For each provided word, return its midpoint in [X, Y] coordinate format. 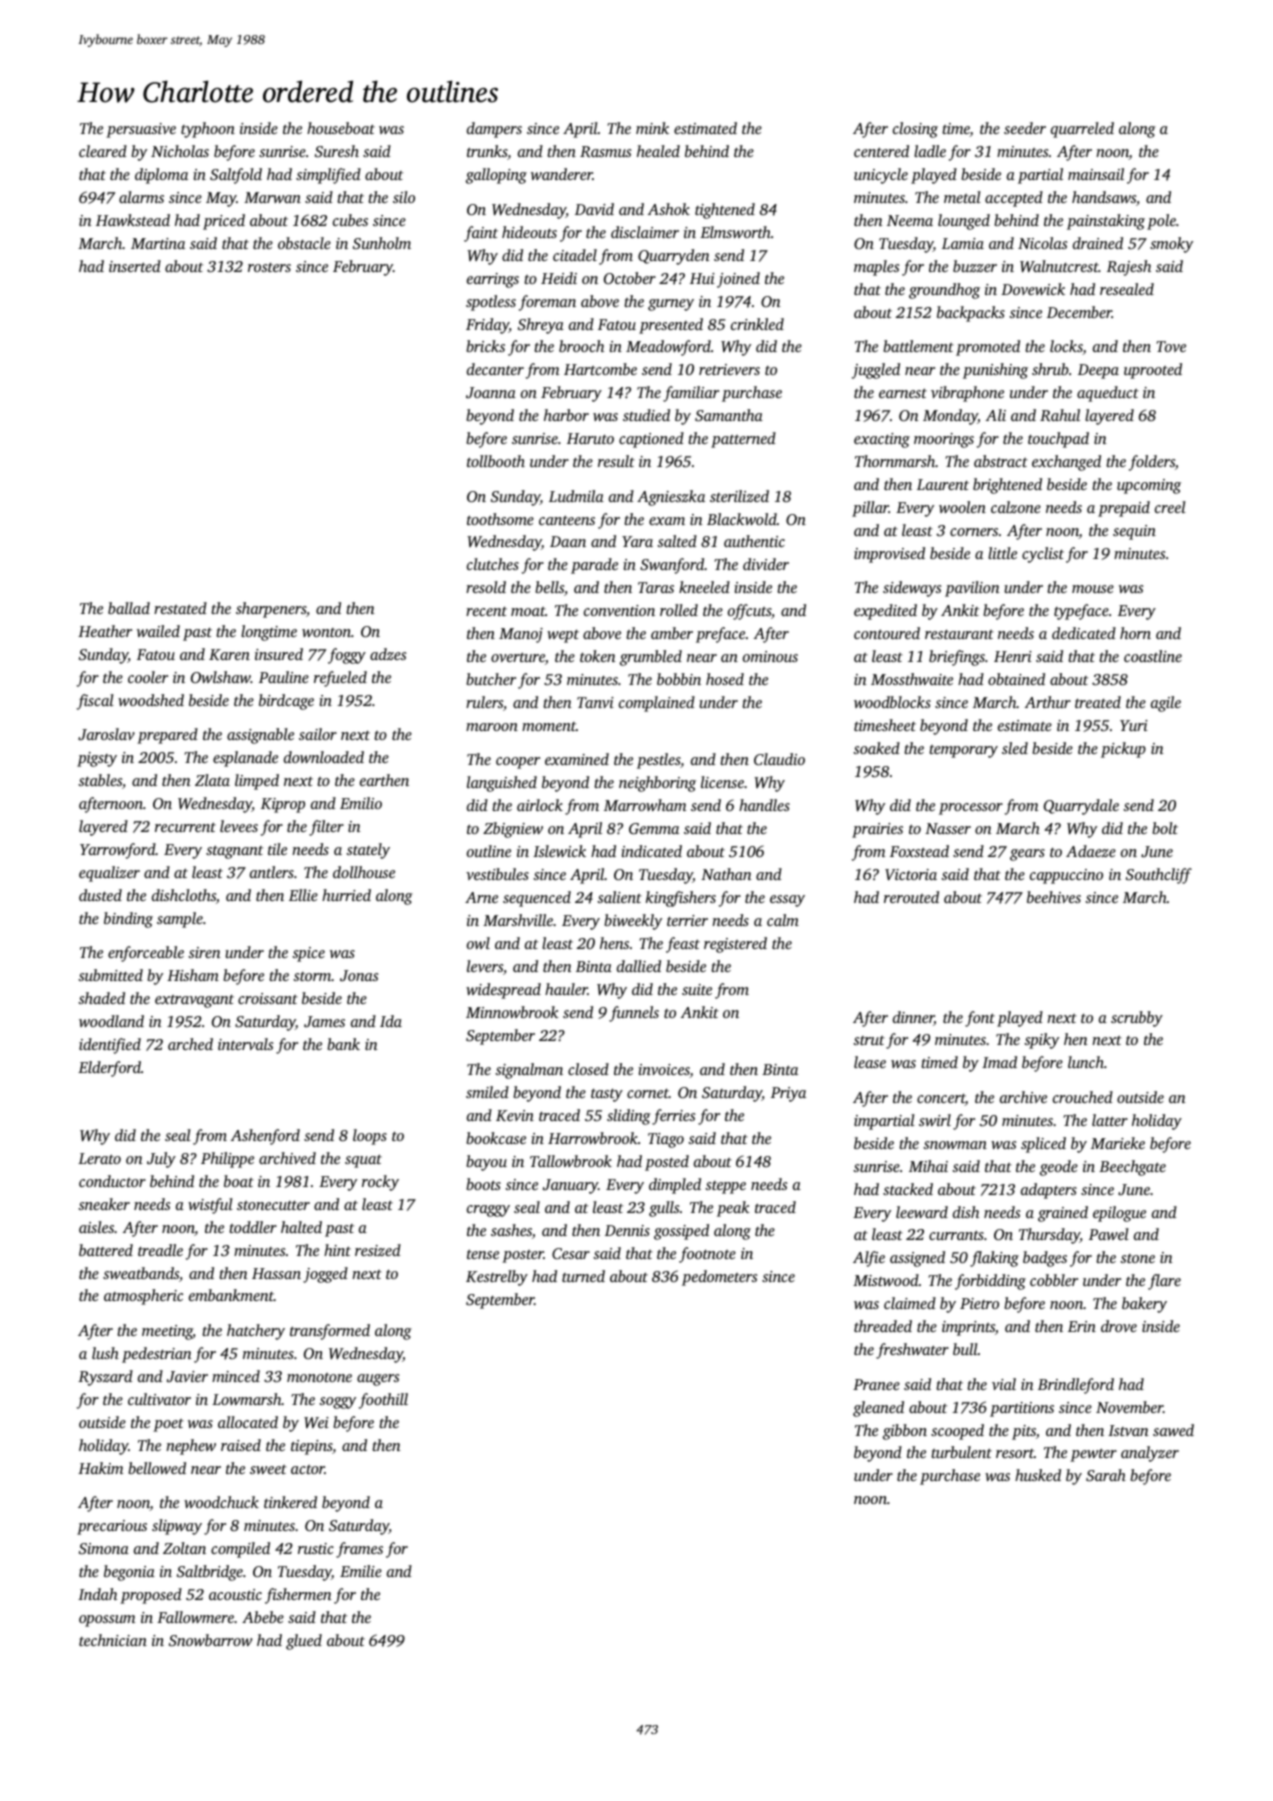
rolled [679, 610]
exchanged [1066, 463]
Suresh [337, 151]
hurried [346, 895]
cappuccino [1066, 876]
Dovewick [1033, 289]
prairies [877, 830]
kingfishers [681, 899]
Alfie [869, 1259]
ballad [129, 608]
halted [301, 1227]
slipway [177, 1527]
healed [658, 151]
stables [100, 780]
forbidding [990, 1282]
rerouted [911, 897]
